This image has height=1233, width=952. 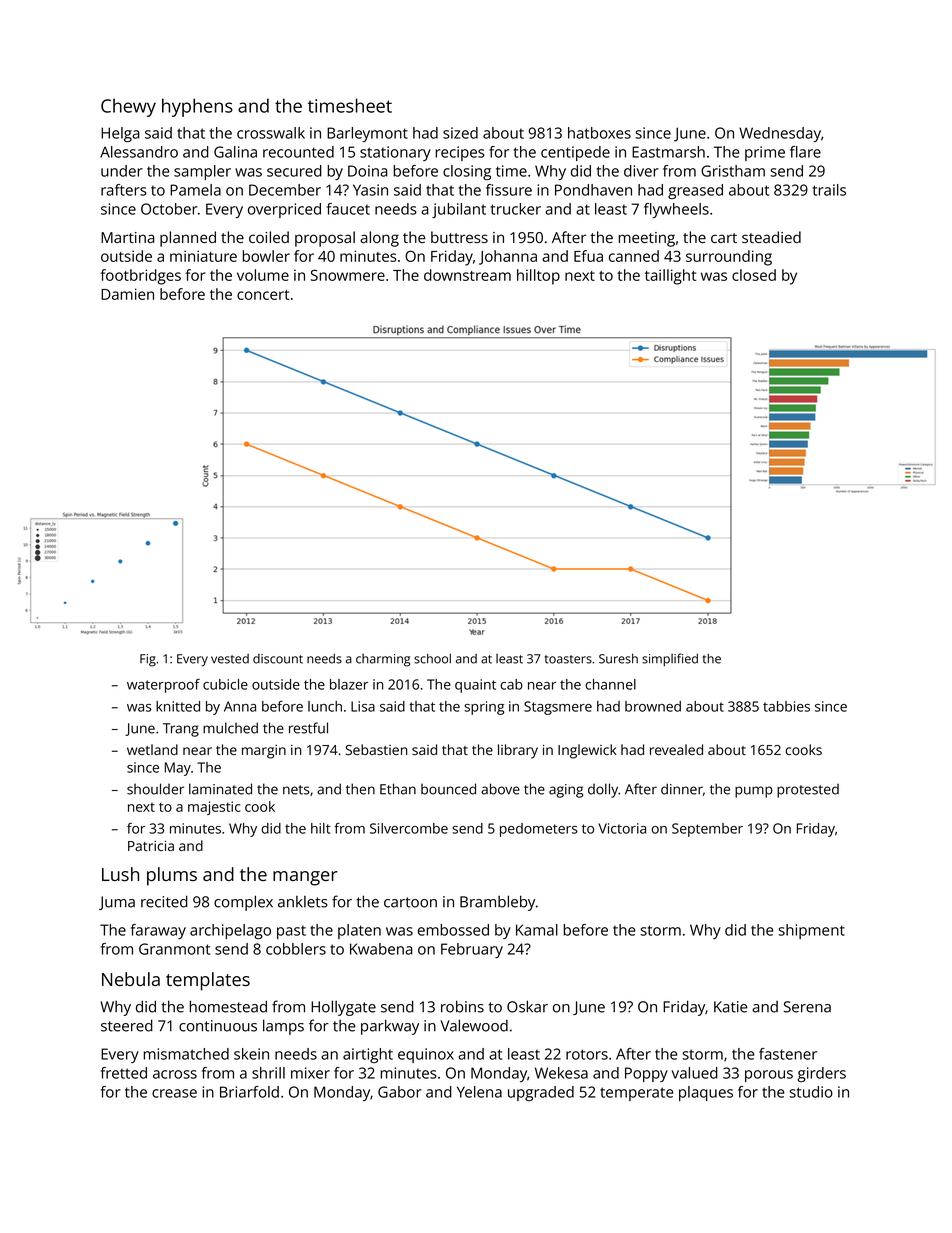 What do you see at coordinates (197, 107) in the image?
I see `hyphens` at bounding box center [197, 107].
